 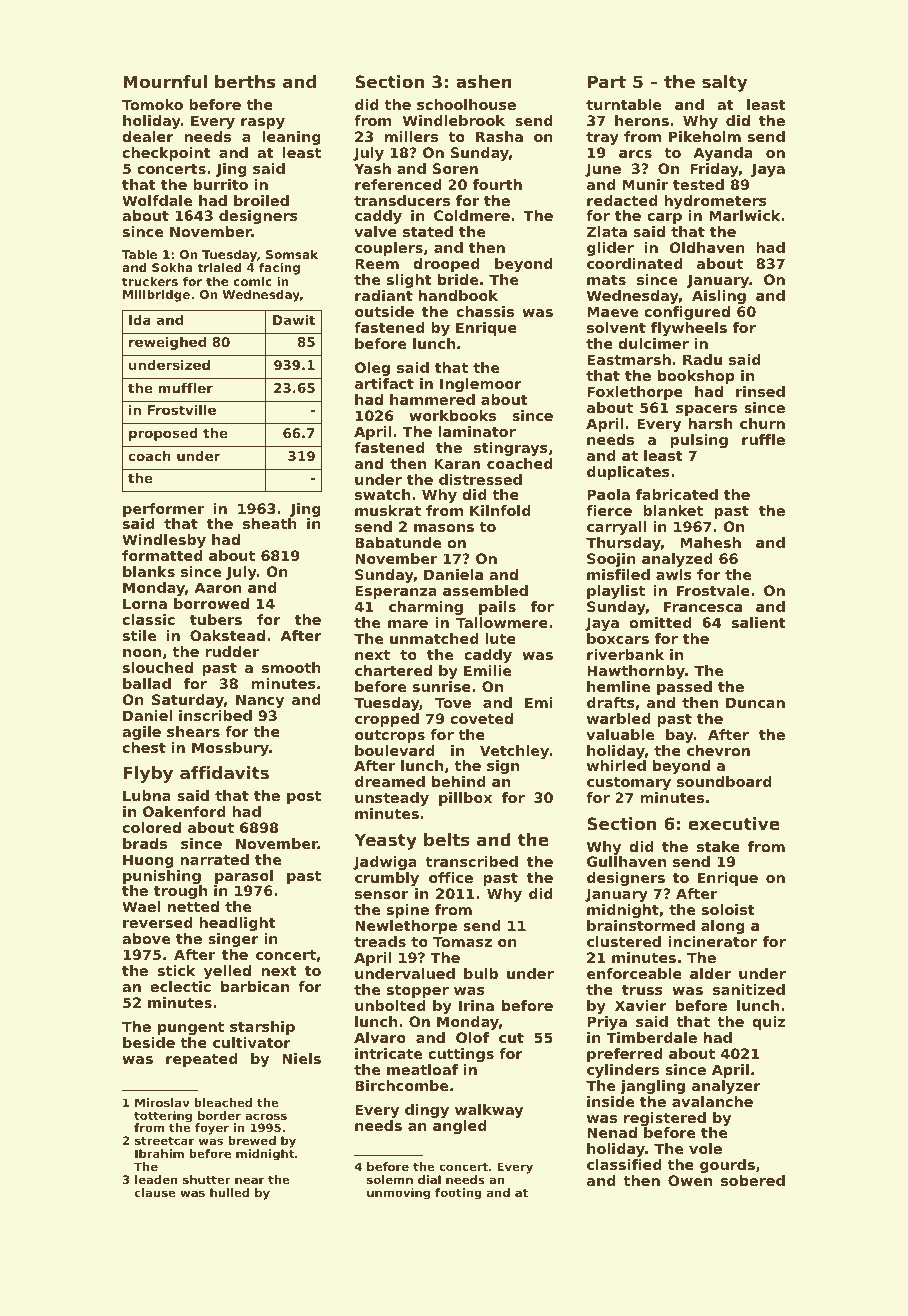 I want to click on Priya, so click(x=607, y=1023).
